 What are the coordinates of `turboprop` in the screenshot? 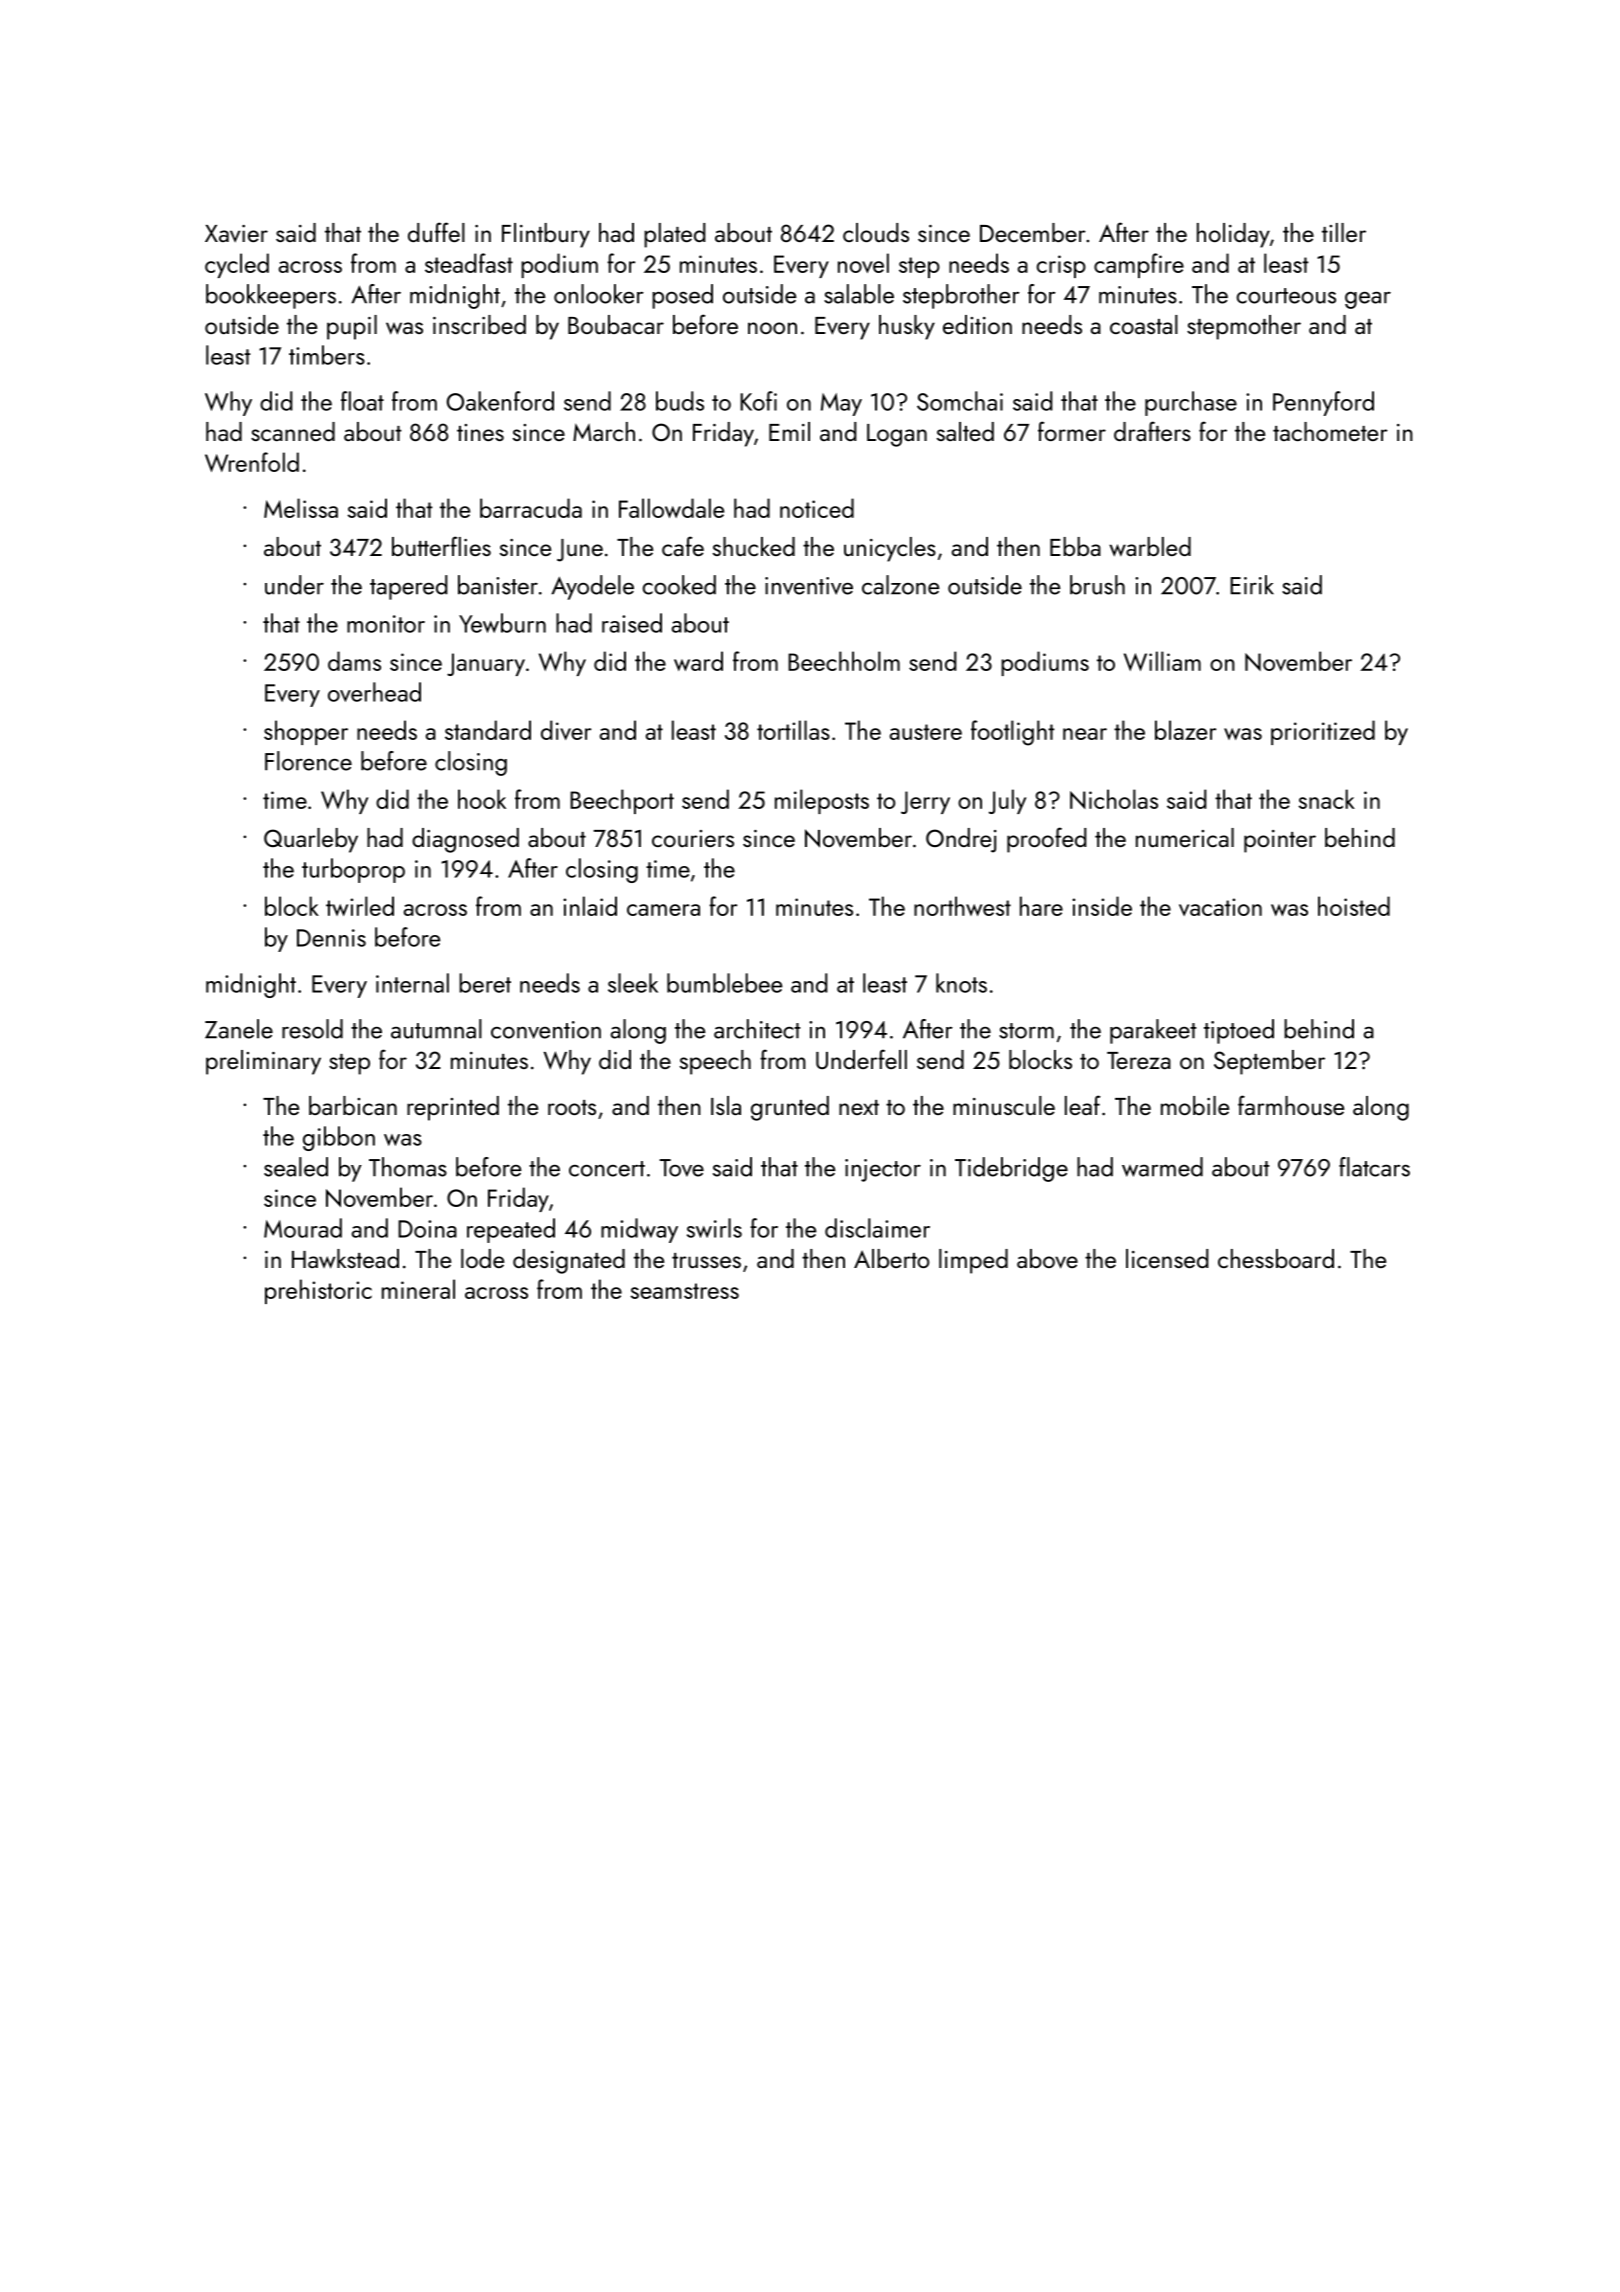 It's located at (353, 870).
